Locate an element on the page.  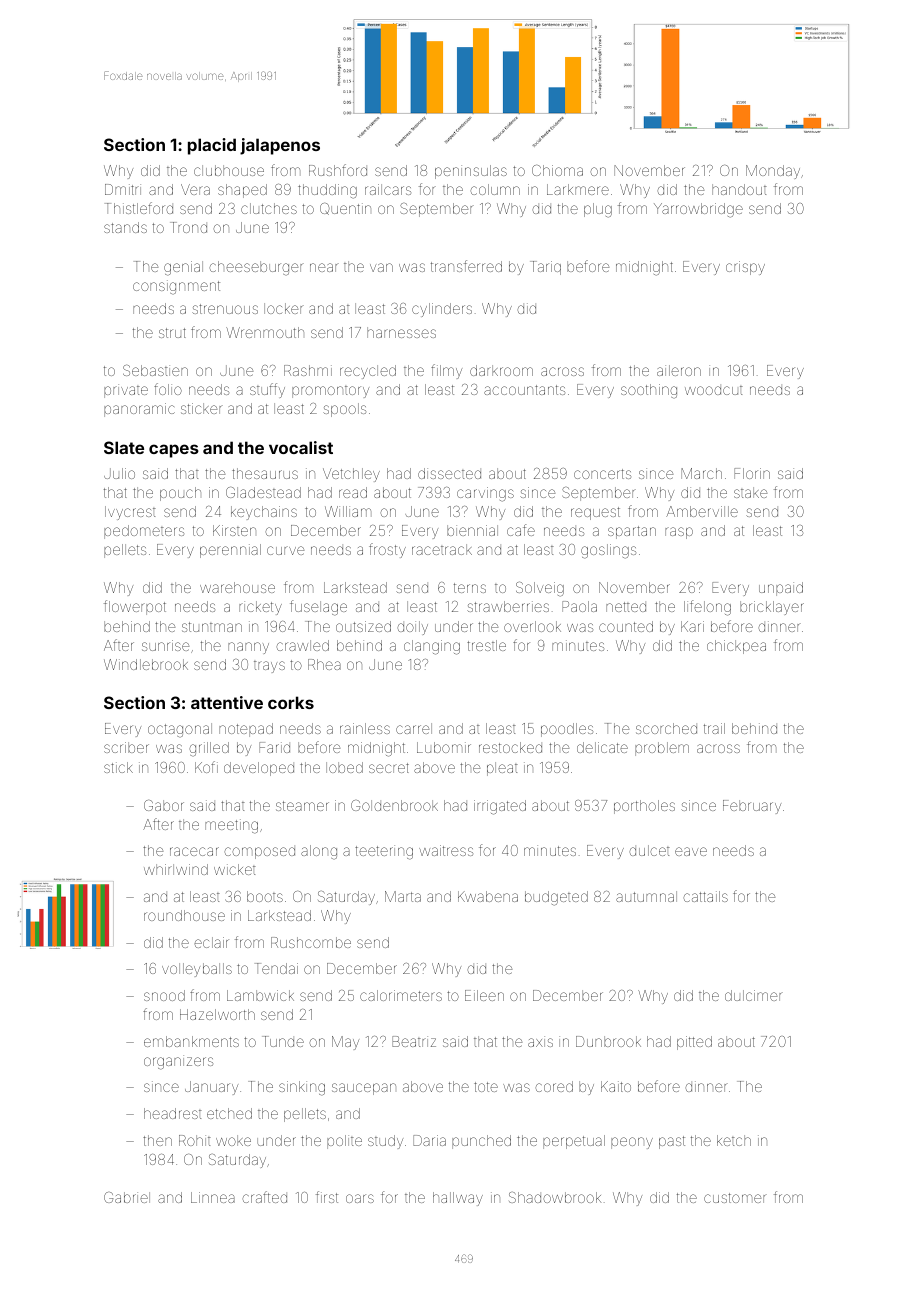
Vetchley is located at coordinates (351, 475).
